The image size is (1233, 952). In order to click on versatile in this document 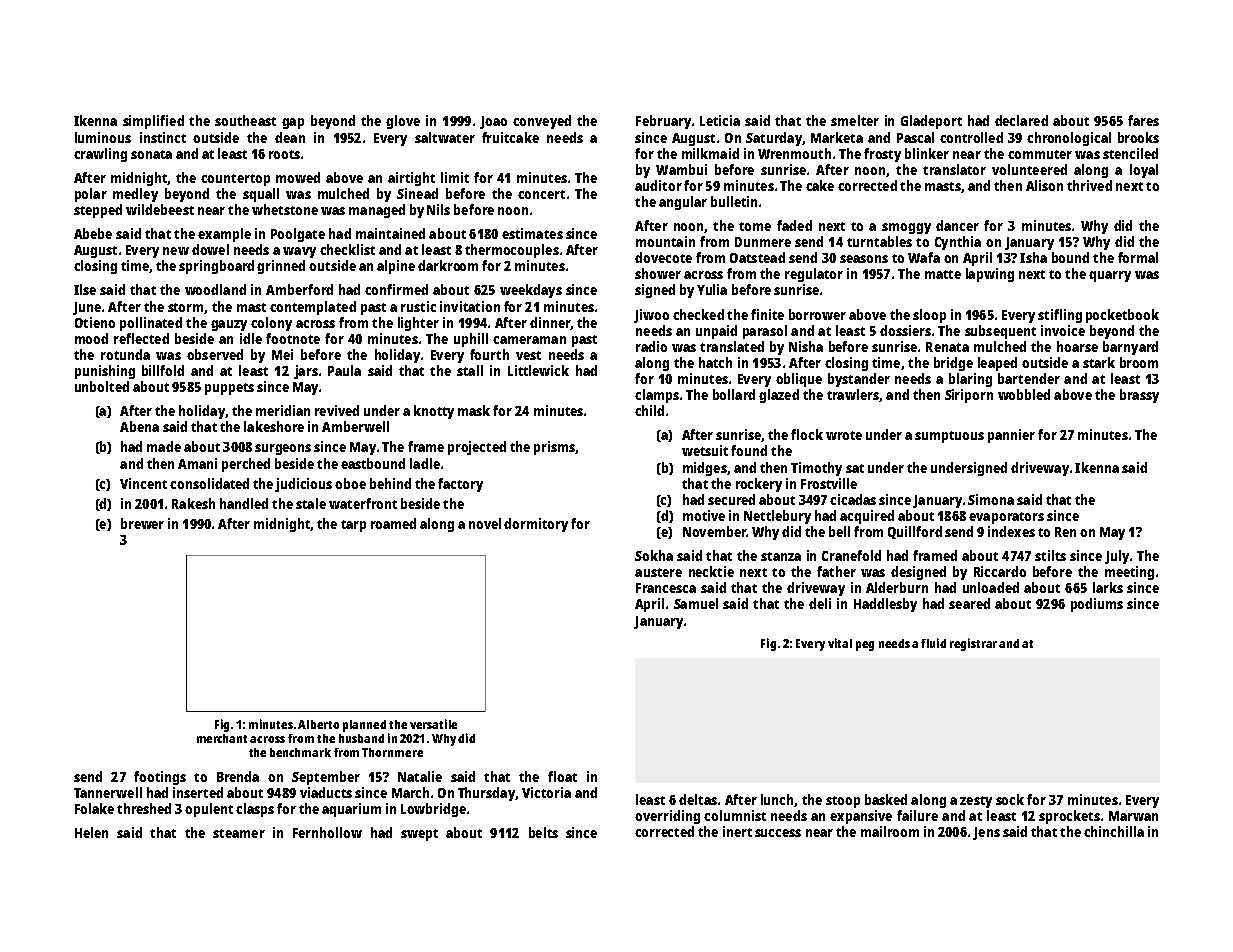, I will do `click(433, 724)`.
